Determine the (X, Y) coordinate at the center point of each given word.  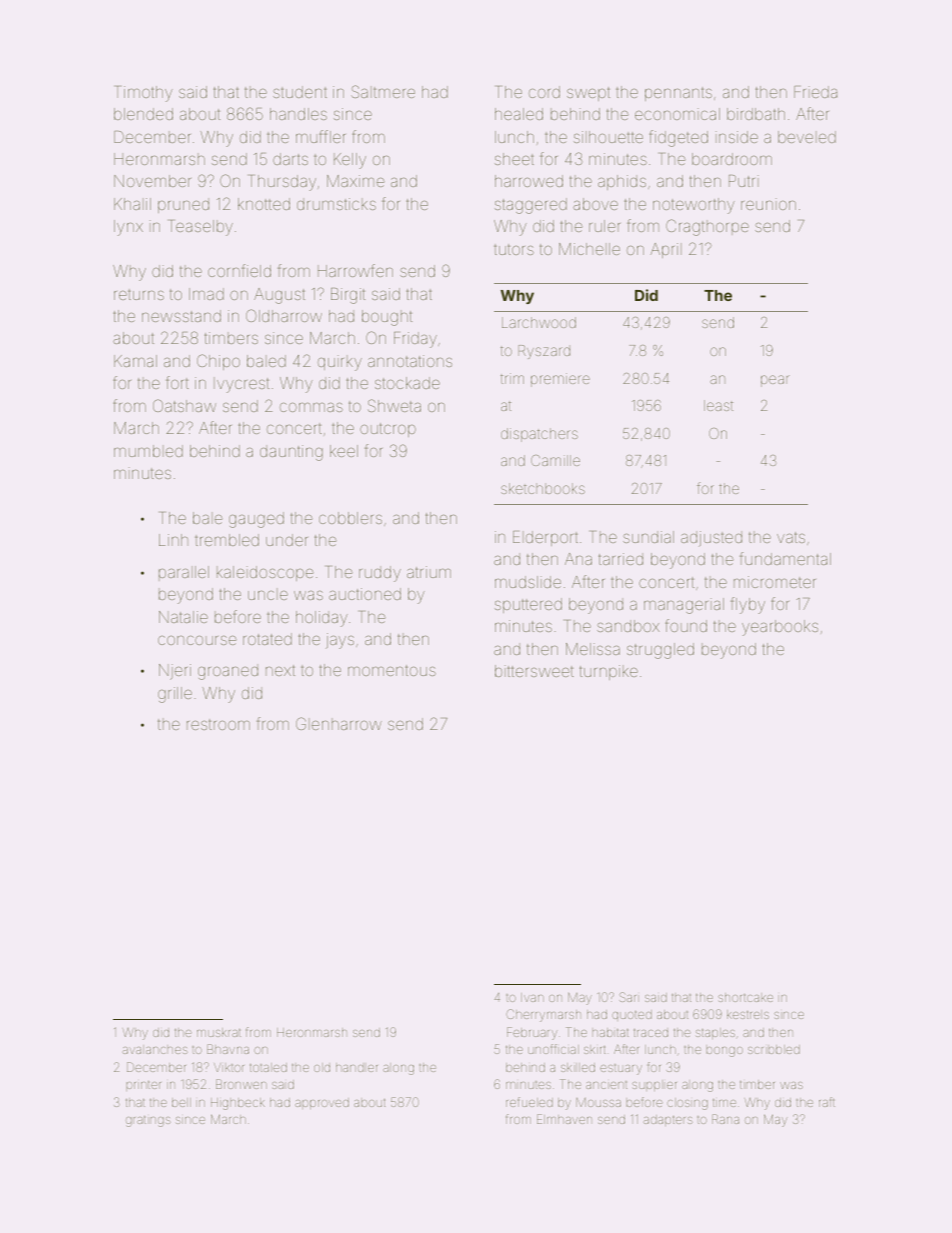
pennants (678, 94)
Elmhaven (564, 1119)
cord (544, 92)
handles (298, 114)
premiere (560, 380)
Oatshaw (184, 405)
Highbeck (238, 1104)
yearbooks (780, 628)
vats (791, 537)
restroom (218, 724)
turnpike (609, 672)
